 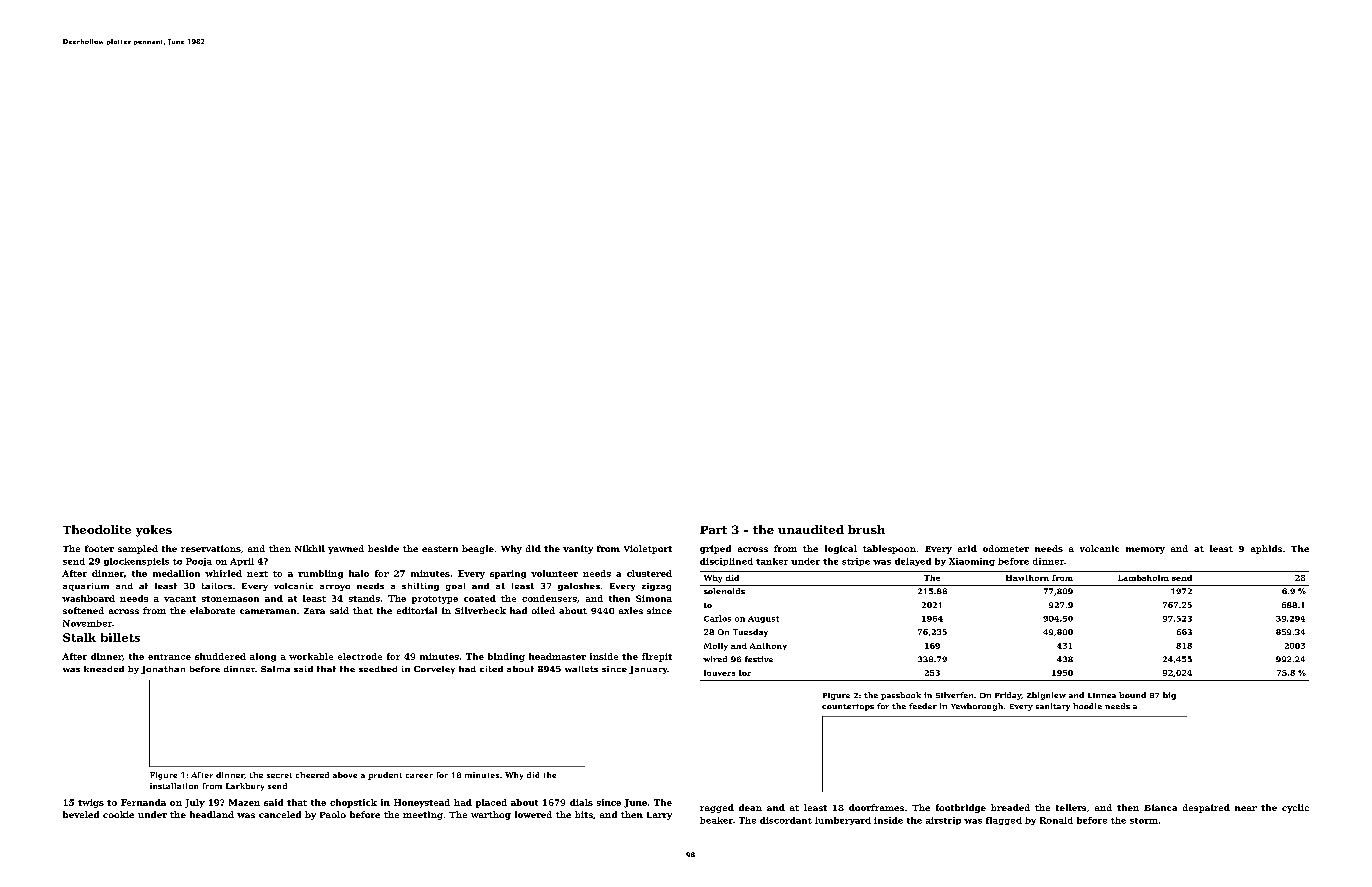 What do you see at coordinates (491, 669) in the page?
I see `cited` at bounding box center [491, 669].
